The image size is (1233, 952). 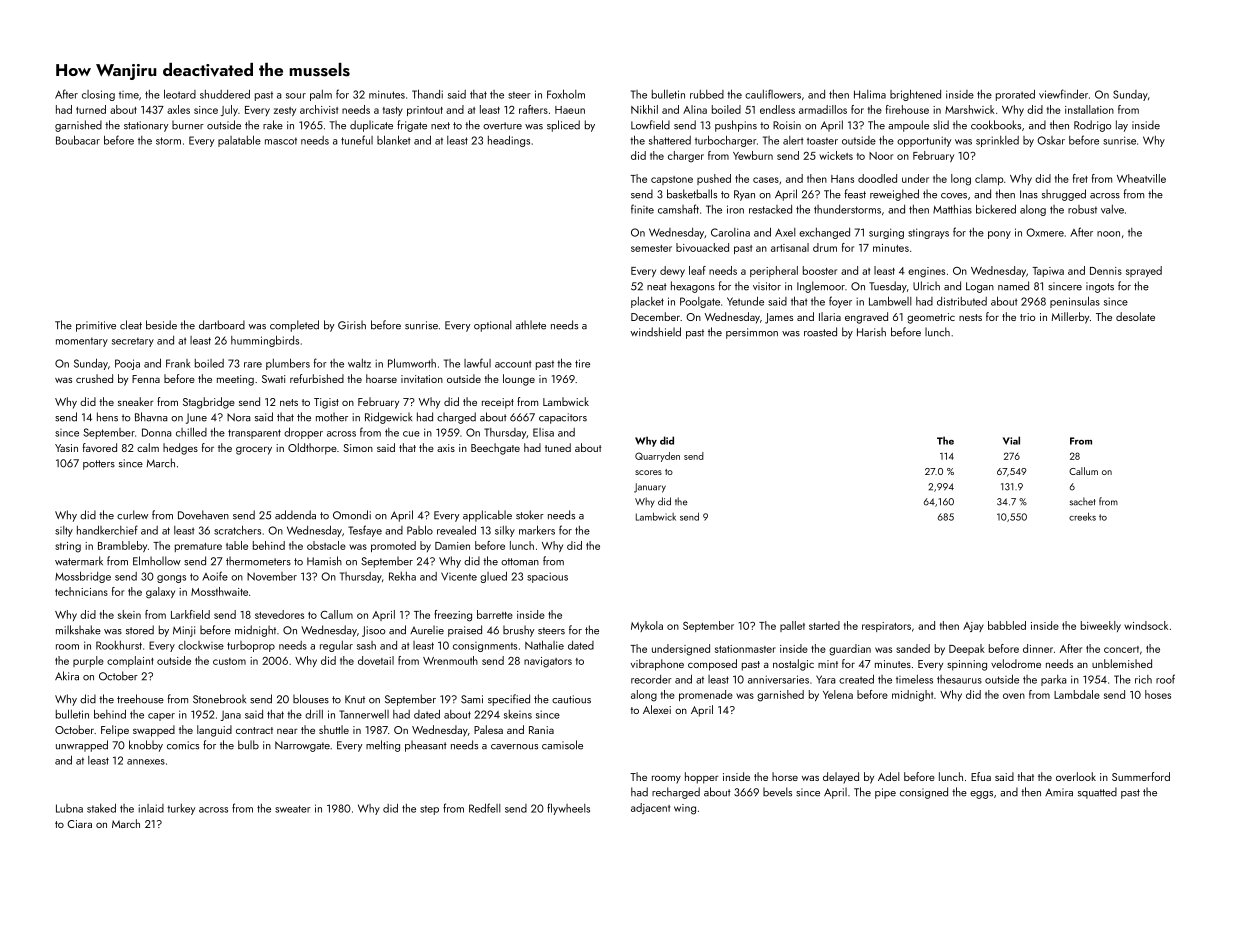 I want to click on prorated, so click(x=1015, y=95).
